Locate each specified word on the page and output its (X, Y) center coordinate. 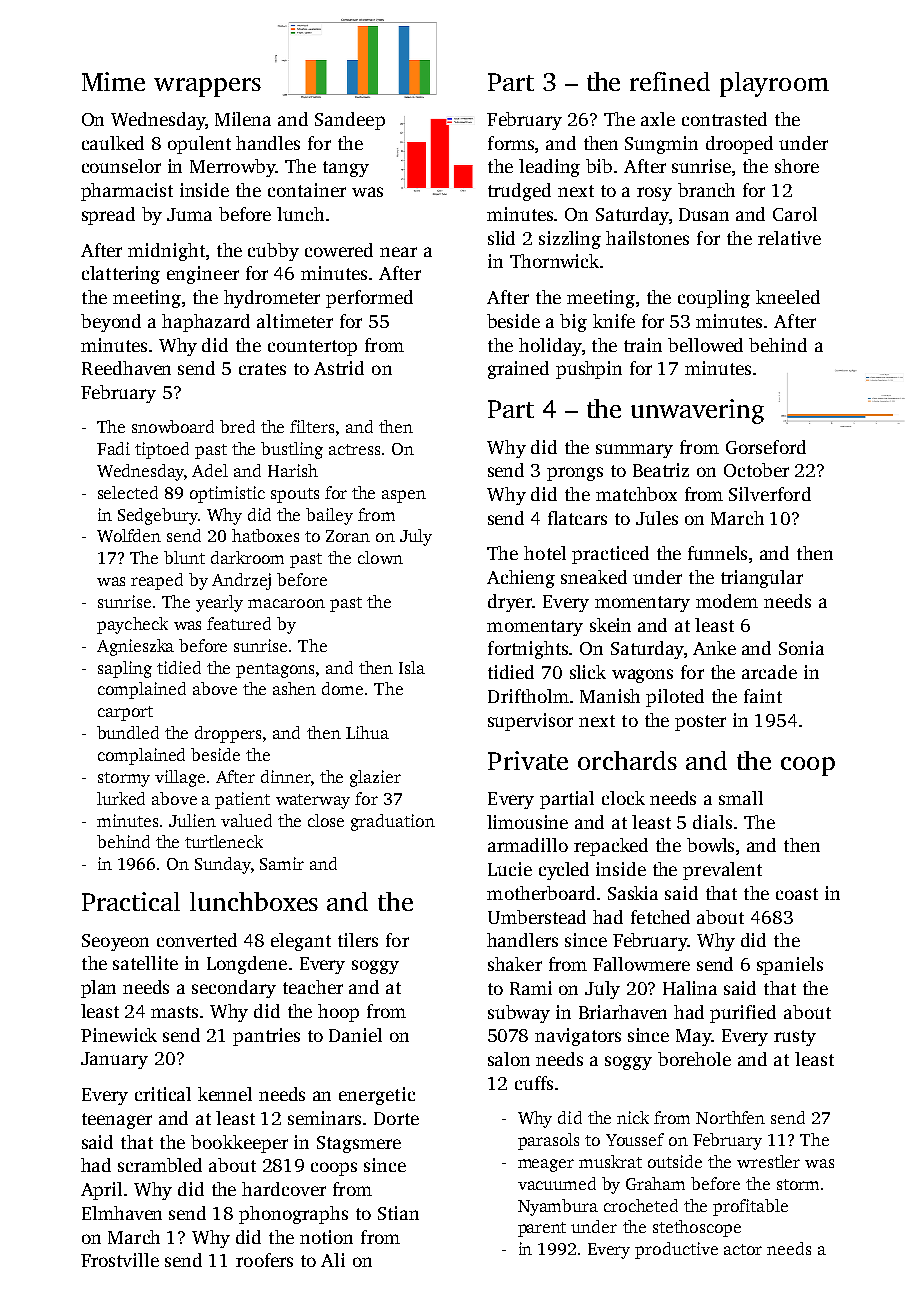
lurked (121, 798)
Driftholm (528, 696)
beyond (111, 323)
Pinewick (119, 1035)
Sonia (801, 648)
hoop (338, 1013)
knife (614, 321)
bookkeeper (239, 1144)
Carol (795, 214)
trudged (519, 192)
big (573, 323)
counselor (121, 166)
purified (743, 1014)
